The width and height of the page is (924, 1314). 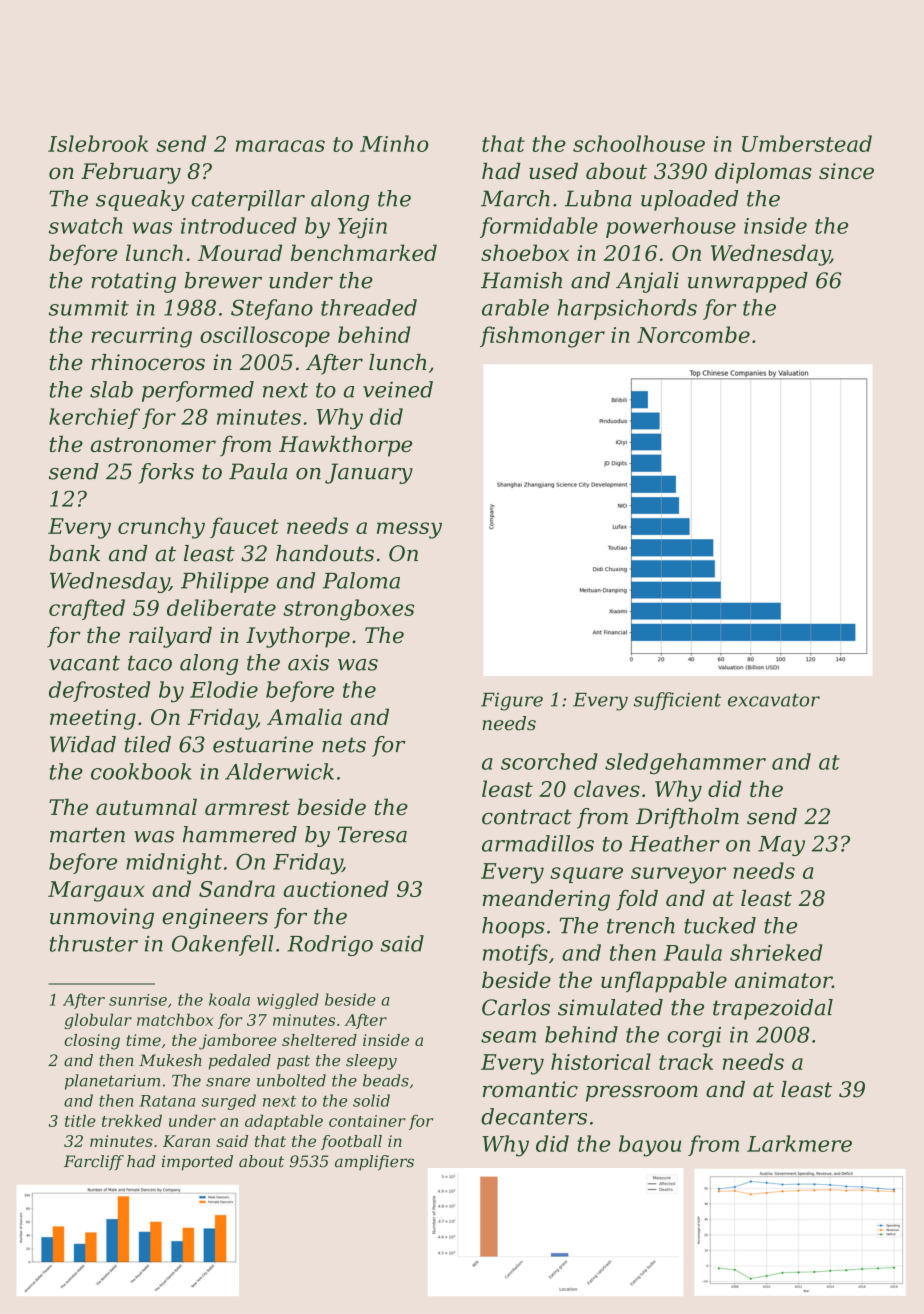 What do you see at coordinates (774, 700) in the page?
I see `excavator` at bounding box center [774, 700].
